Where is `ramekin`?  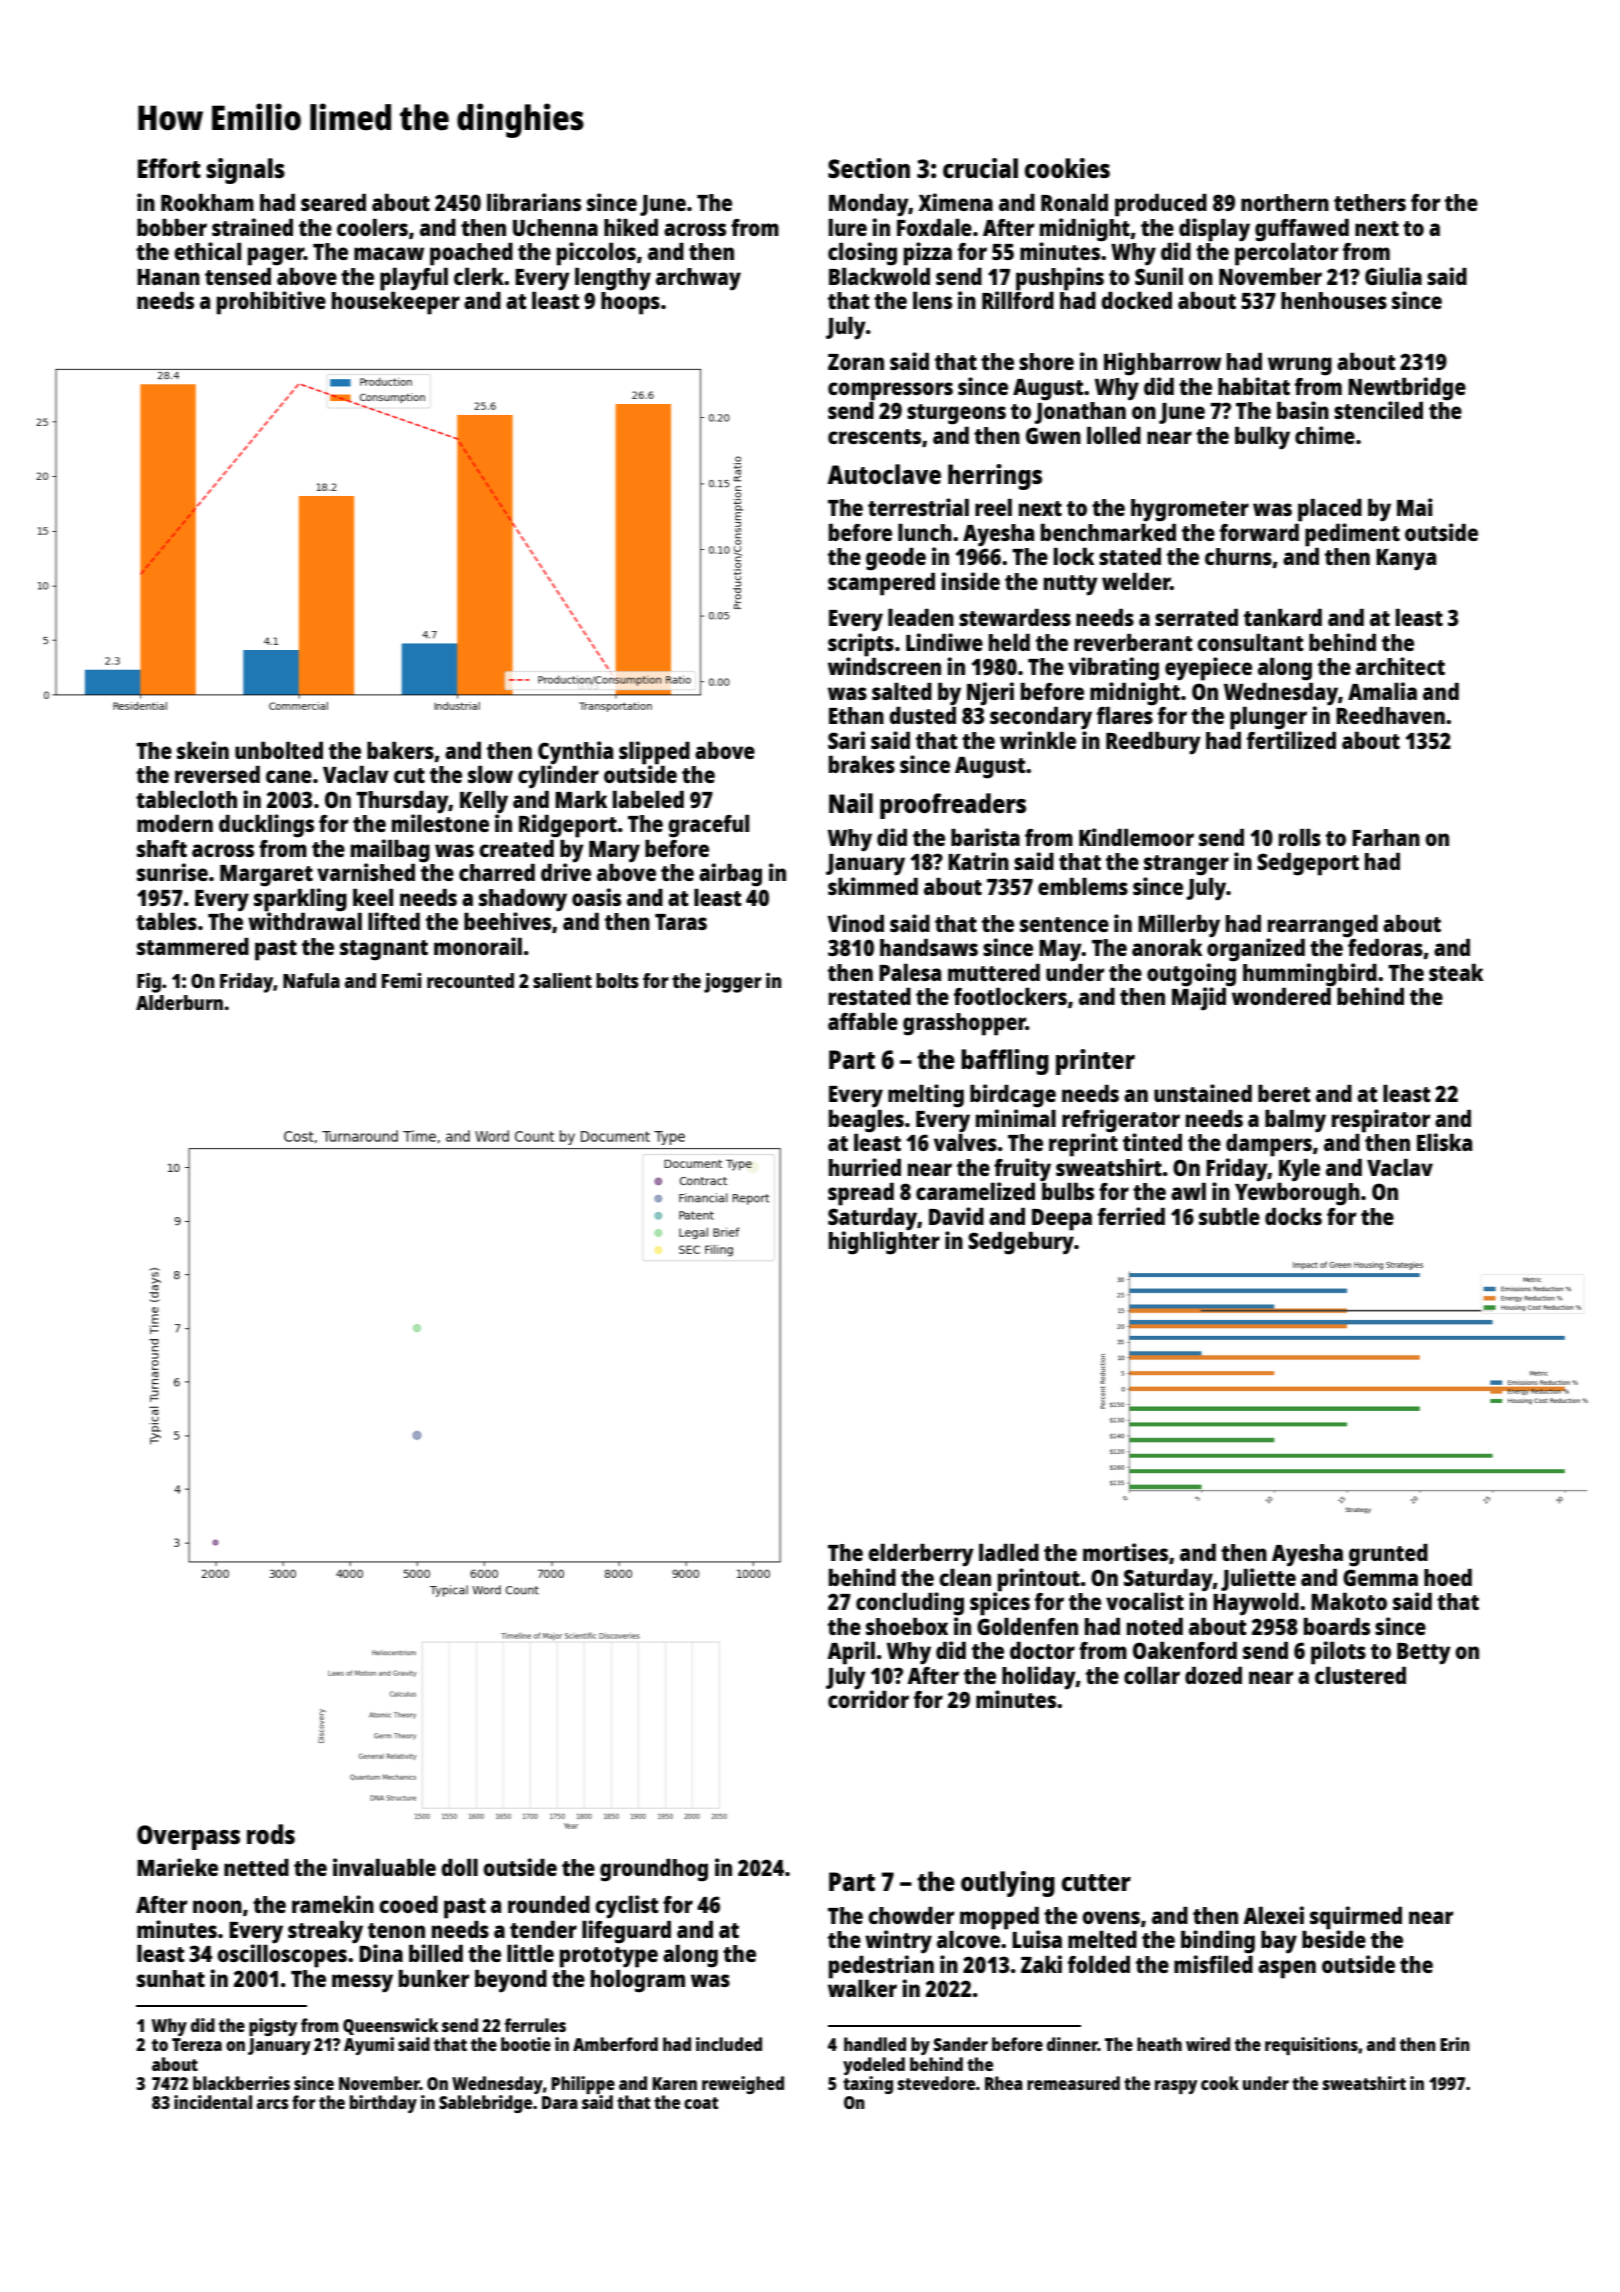
ramekin is located at coordinates (333, 1904).
